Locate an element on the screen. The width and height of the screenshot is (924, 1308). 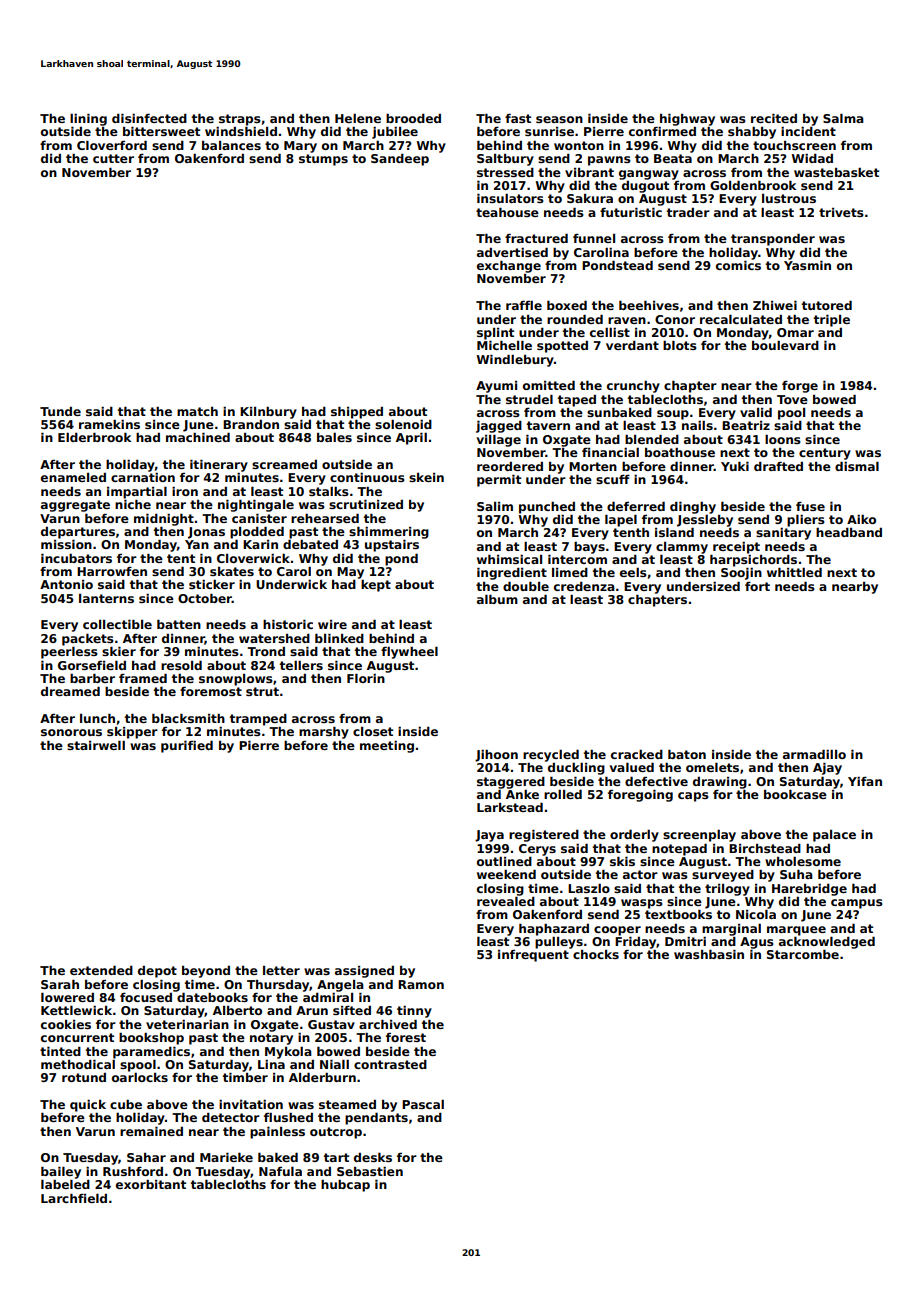
framed is located at coordinates (143, 678).
